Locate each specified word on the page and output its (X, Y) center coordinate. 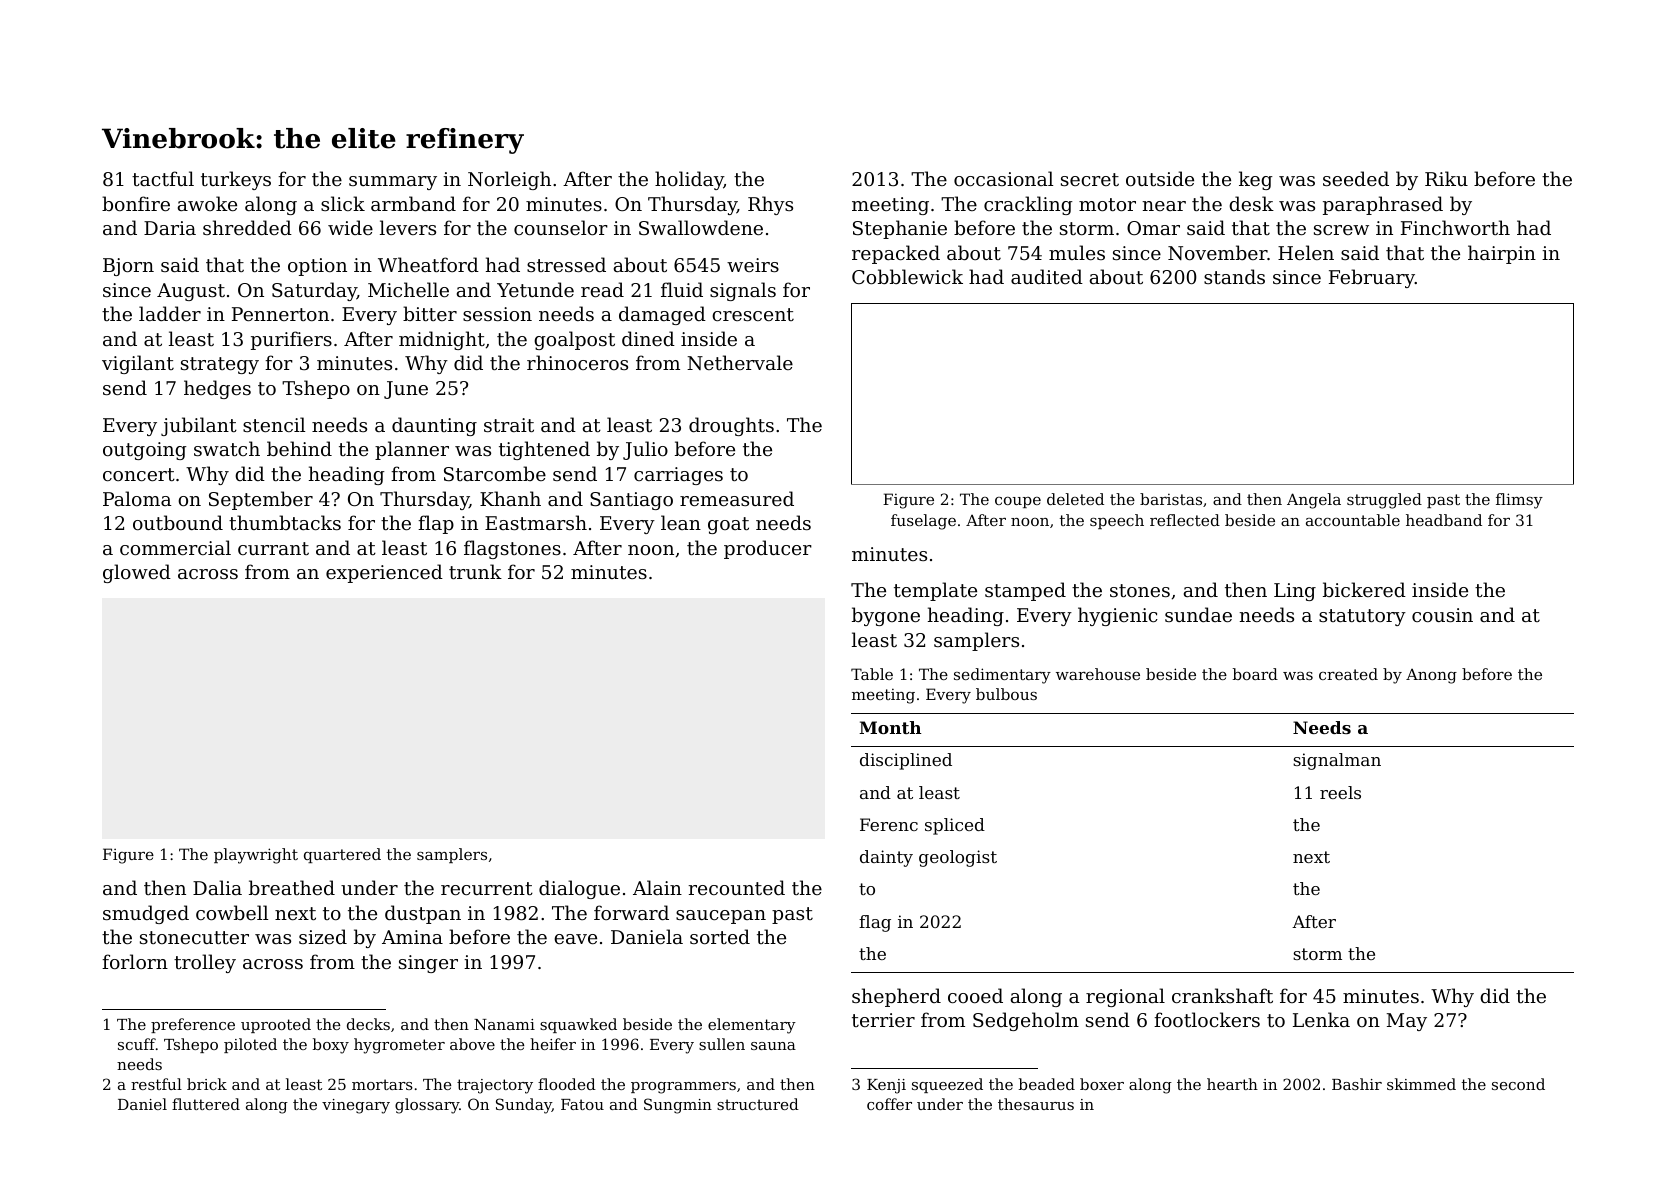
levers (408, 227)
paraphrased (1383, 205)
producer (768, 549)
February (1372, 278)
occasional (1003, 178)
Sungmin (678, 1106)
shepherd (896, 997)
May (1407, 1022)
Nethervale (740, 362)
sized (323, 936)
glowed (137, 573)
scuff (137, 1044)
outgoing (145, 451)
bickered (1364, 589)
